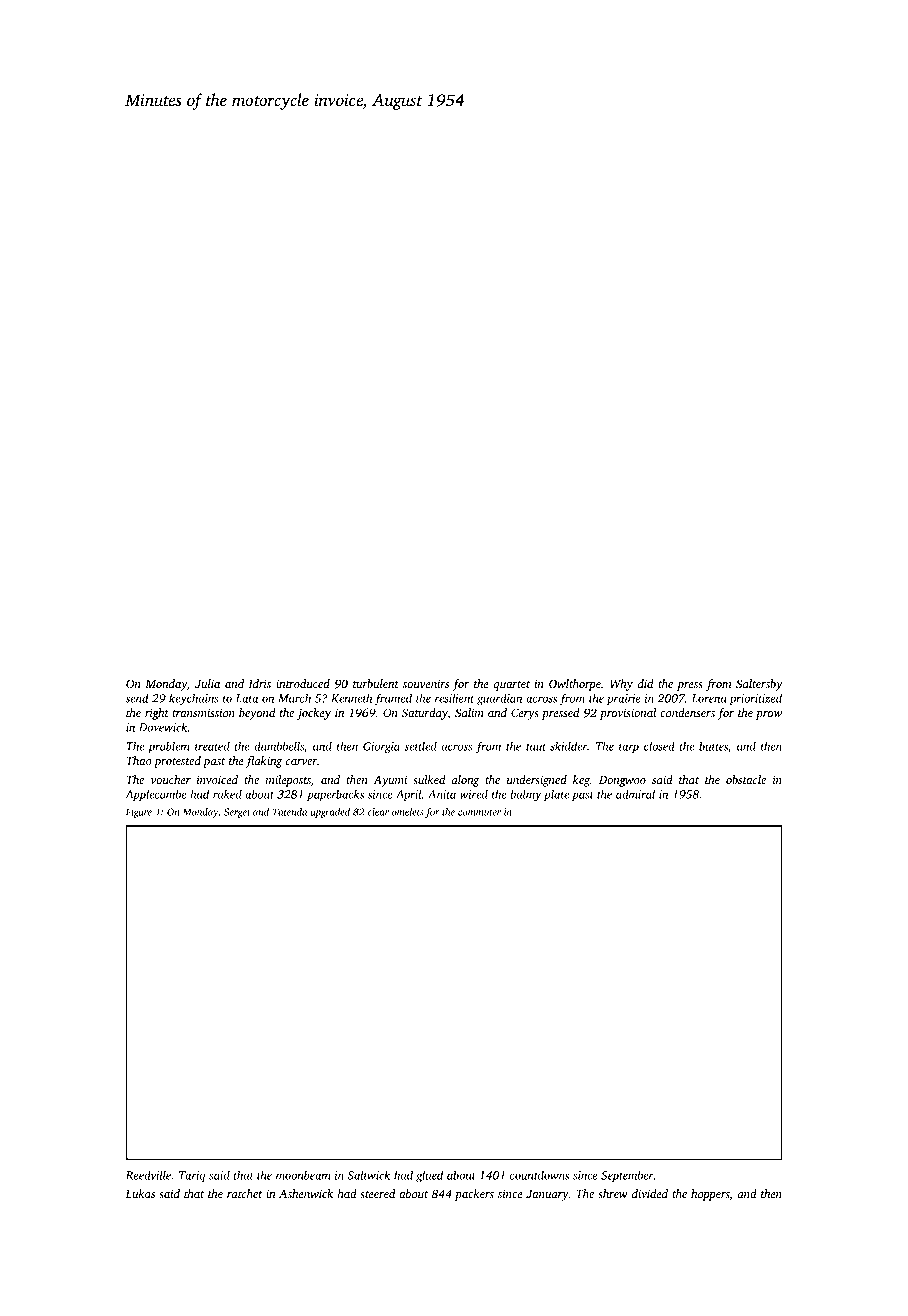 The image size is (908, 1316). I want to click on taut, so click(536, 747).
